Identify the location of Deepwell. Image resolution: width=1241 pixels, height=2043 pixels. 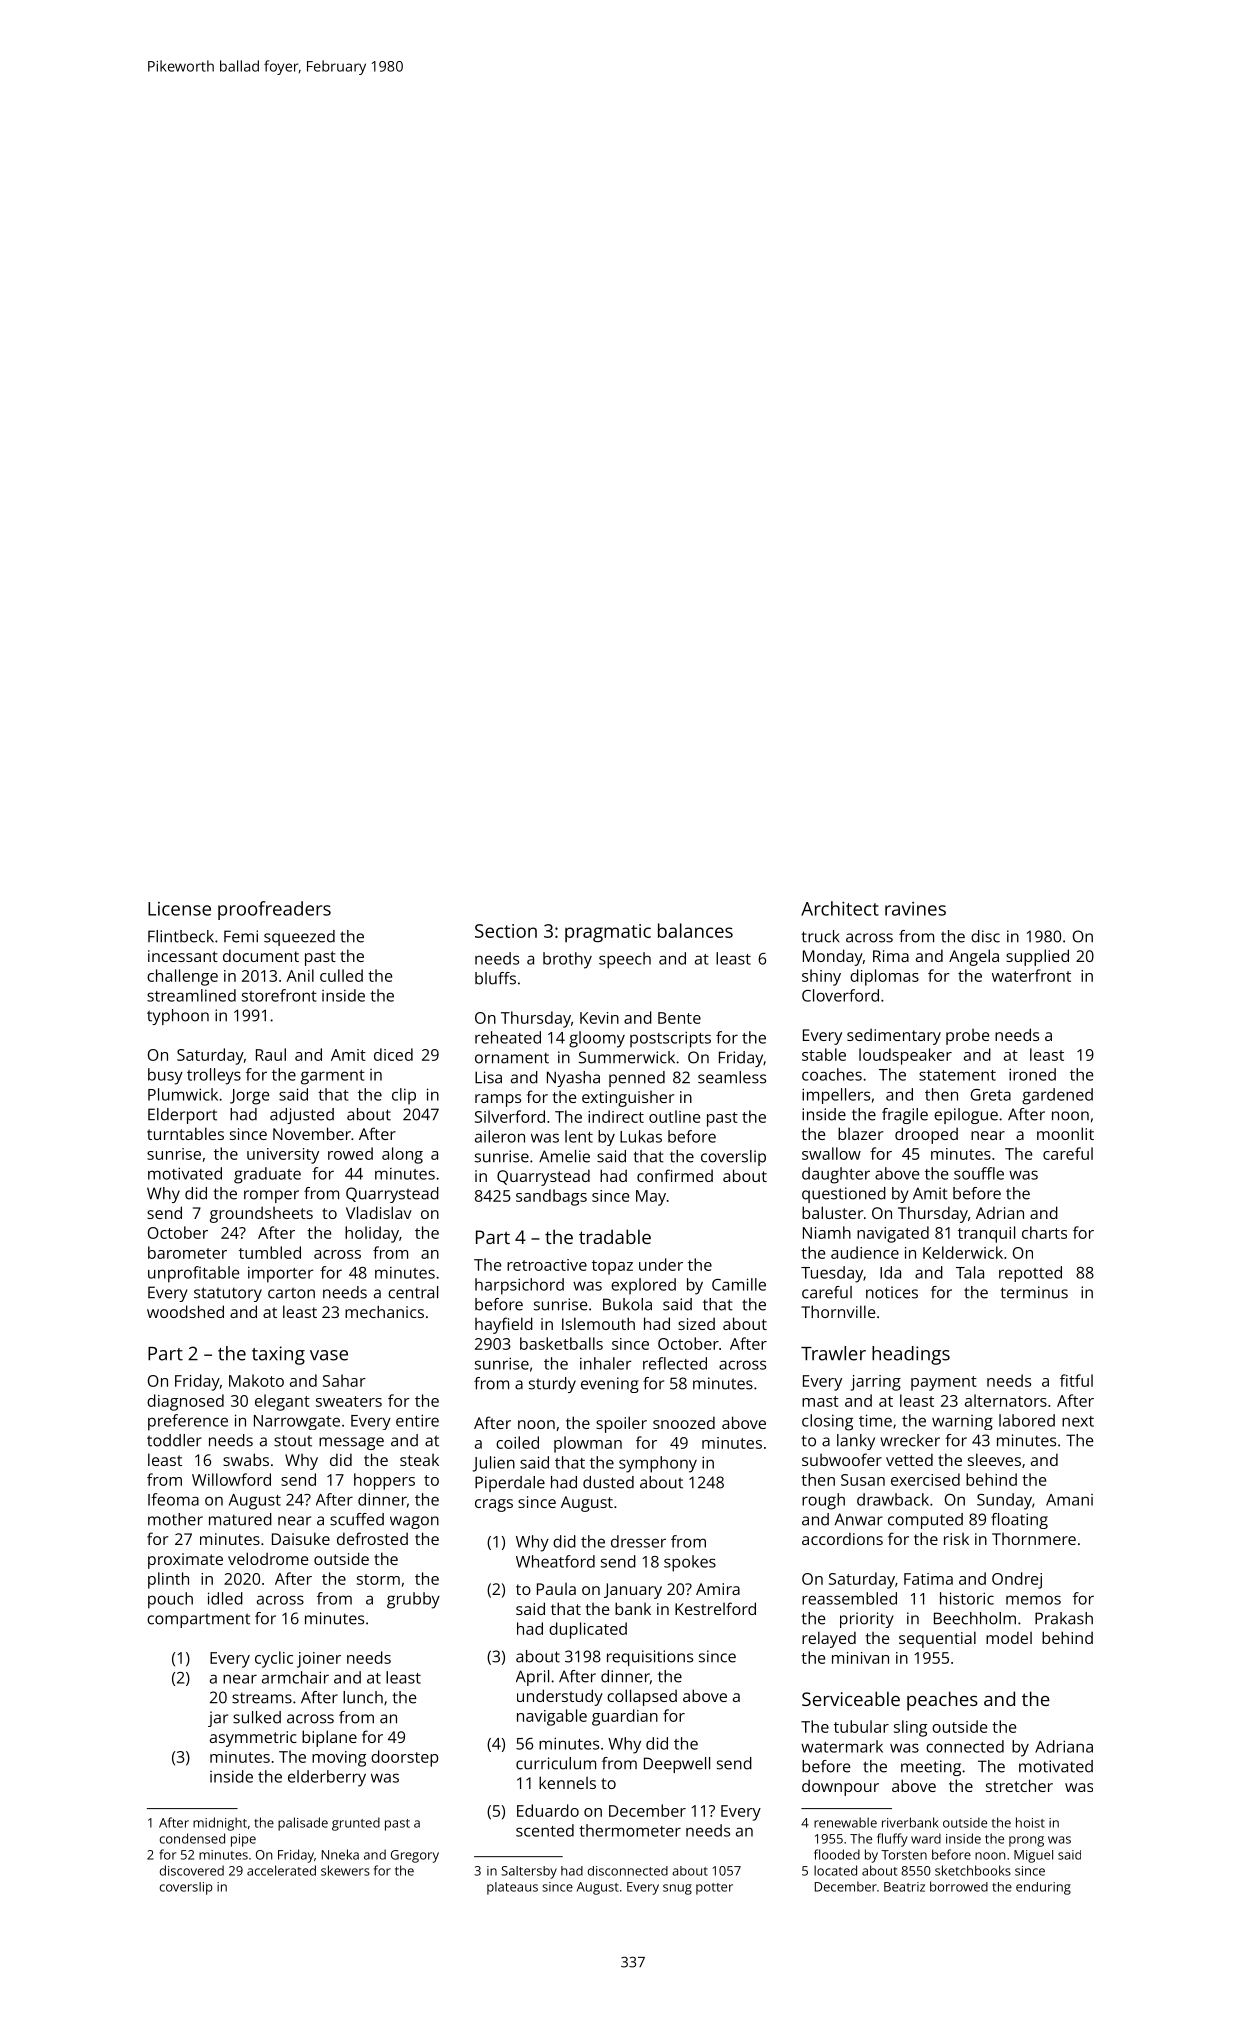
(677, 1765).
